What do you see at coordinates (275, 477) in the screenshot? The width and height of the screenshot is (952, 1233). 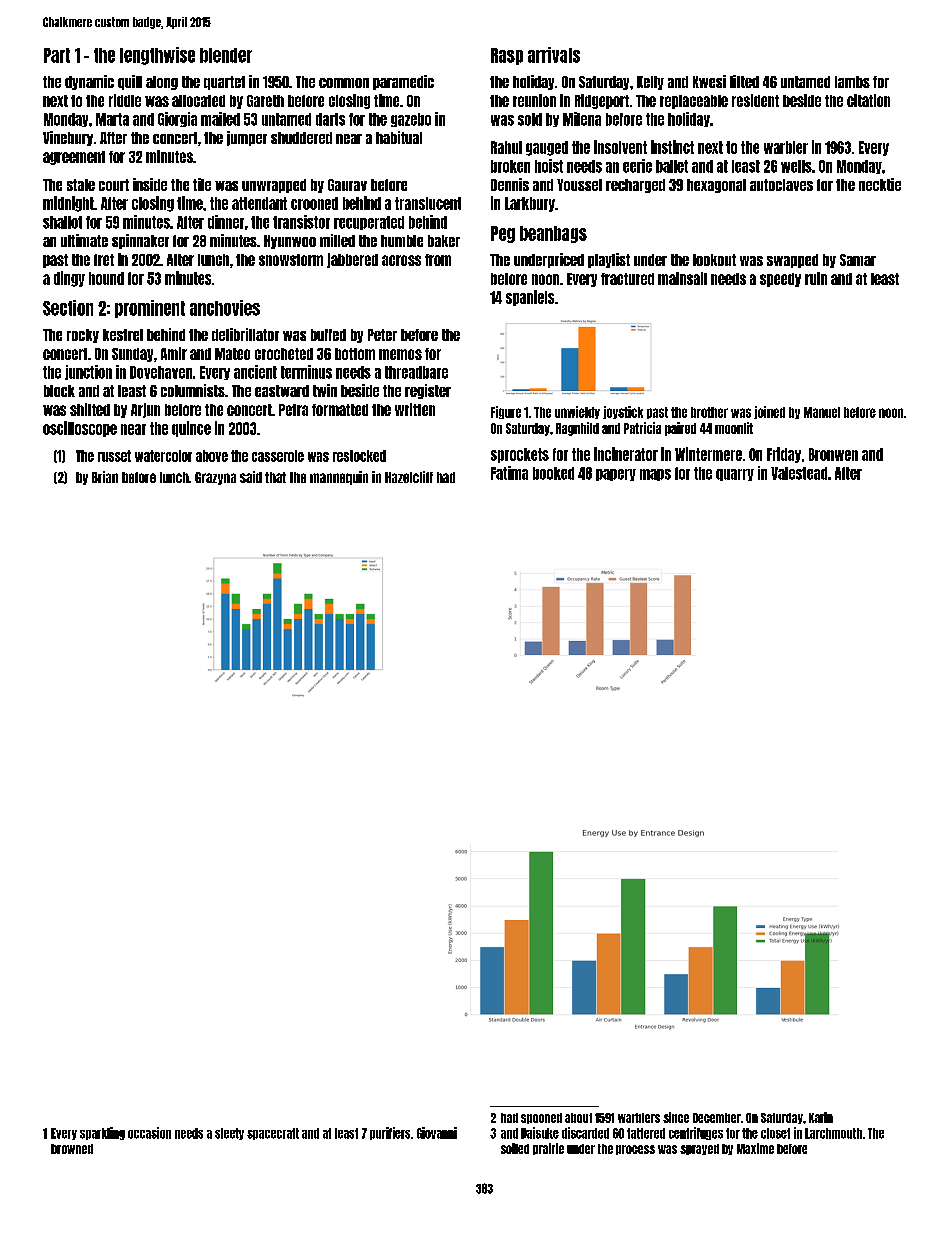 I see `that` at bounding box center [275, 477].
